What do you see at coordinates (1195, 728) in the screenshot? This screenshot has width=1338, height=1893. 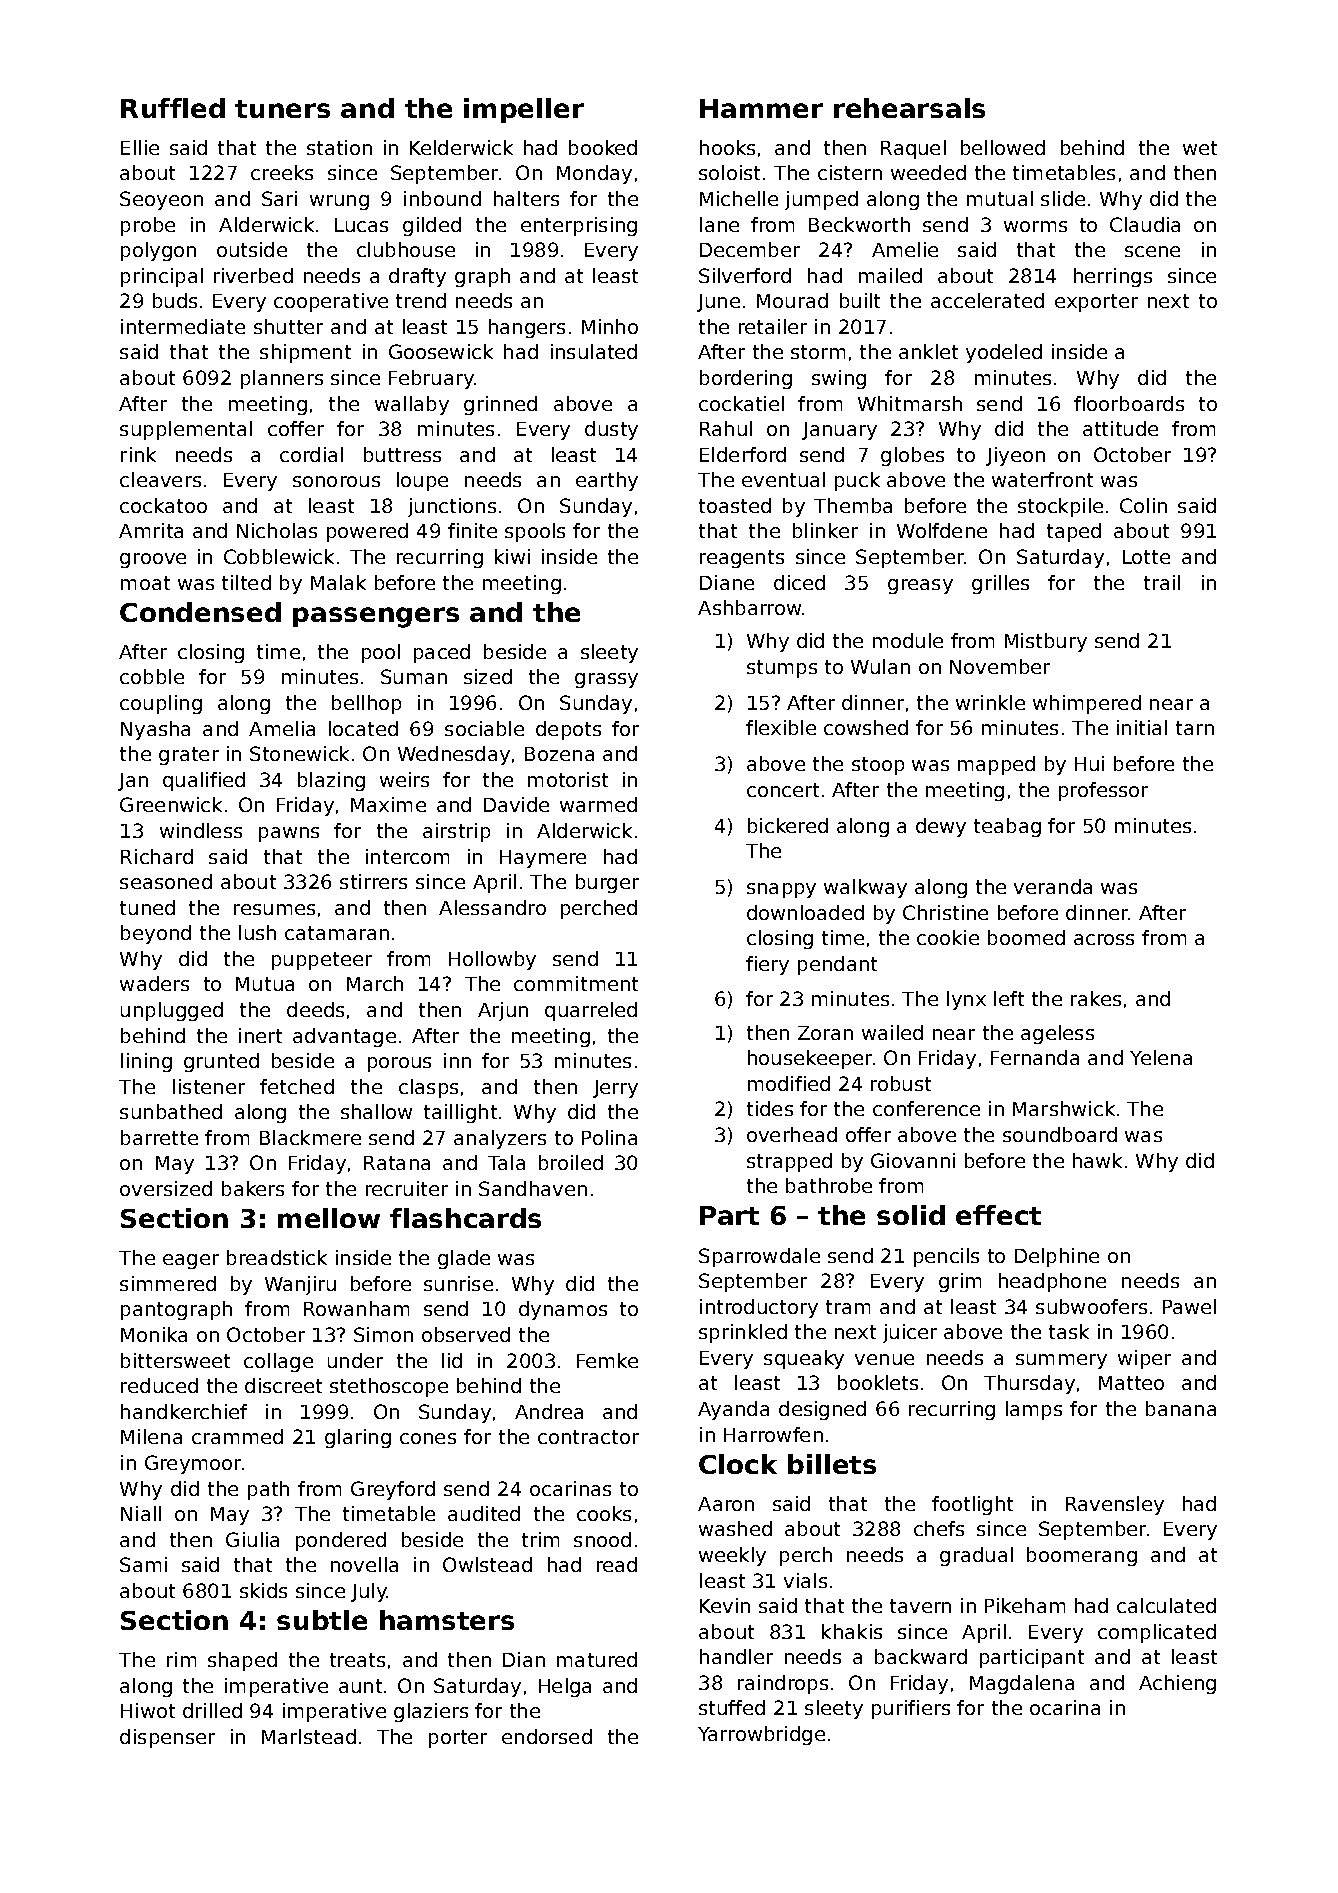 I see `tarn` at bounding box center [1195, 728].
